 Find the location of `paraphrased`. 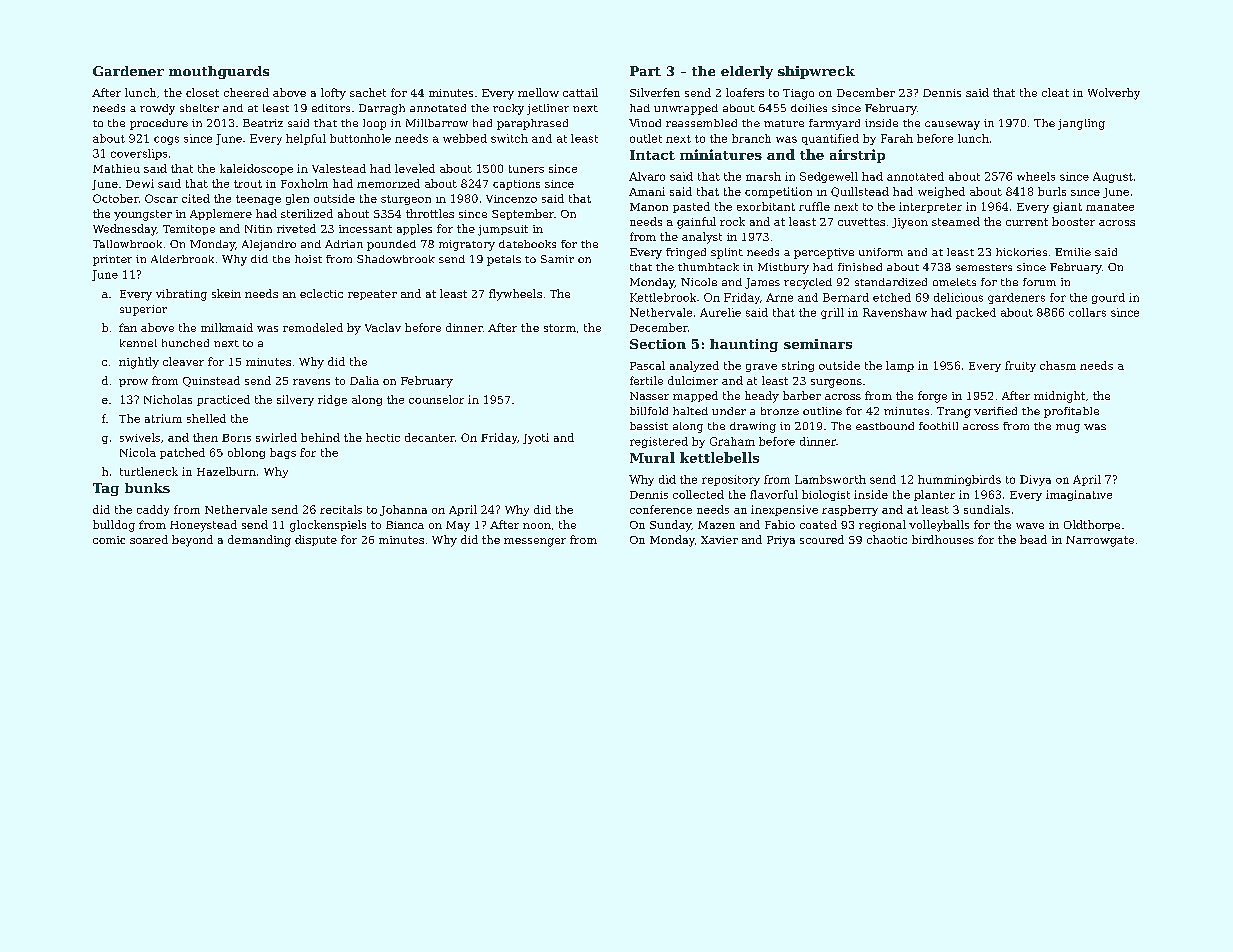

paraphrased is located at coordinates (532, 124).
